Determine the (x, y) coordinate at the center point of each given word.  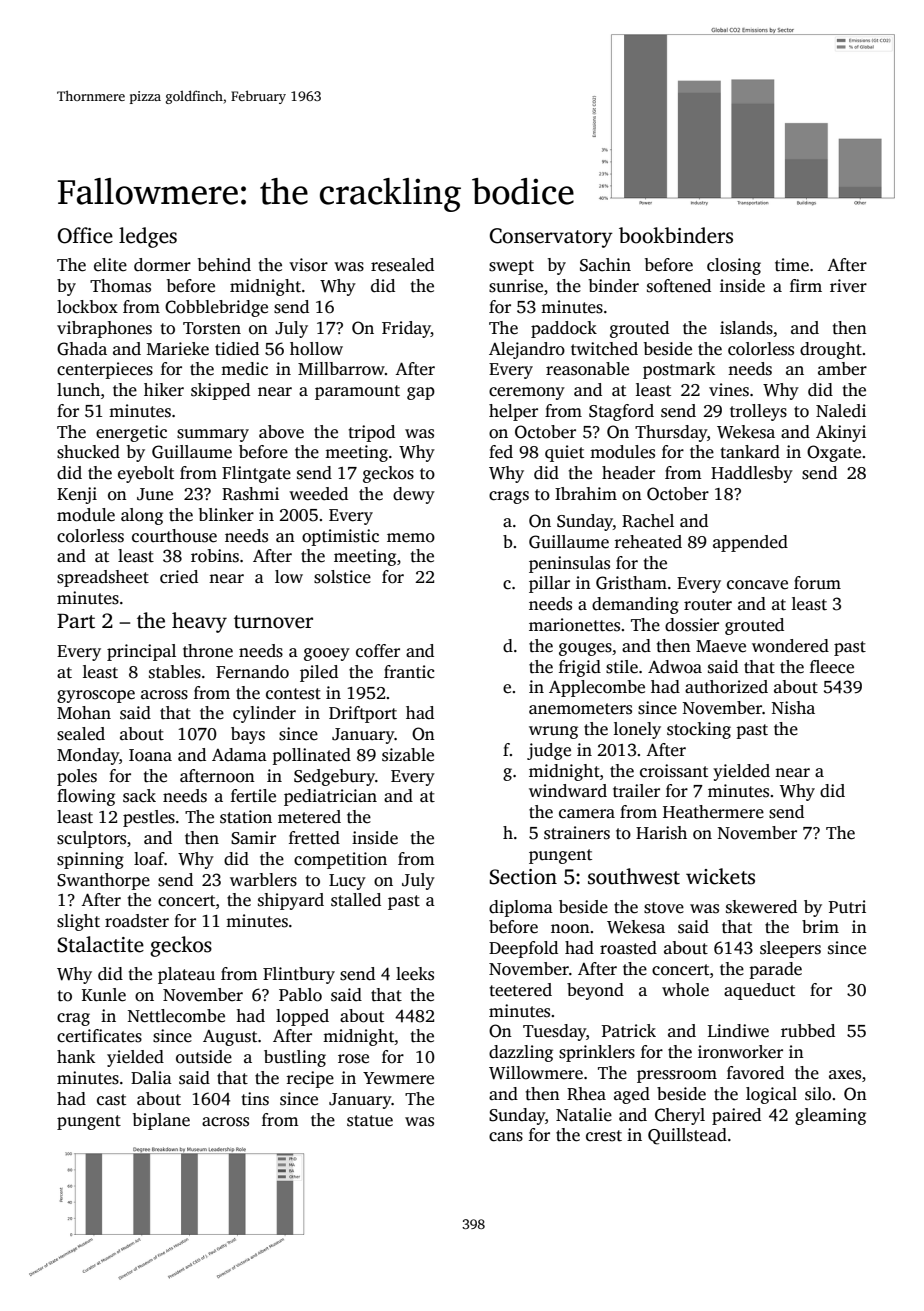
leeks (415, 974)
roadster (137, 921)
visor (308, 265)
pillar (549, 584)
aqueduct (759, 991)
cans (506, 1137)
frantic (409, 672)
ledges (148, 237)
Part (76, 621)
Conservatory (551, 238)
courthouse (174, 536)
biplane (161, 1121)
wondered (790, 646)
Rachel (648, 521)
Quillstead (687, 1136)
